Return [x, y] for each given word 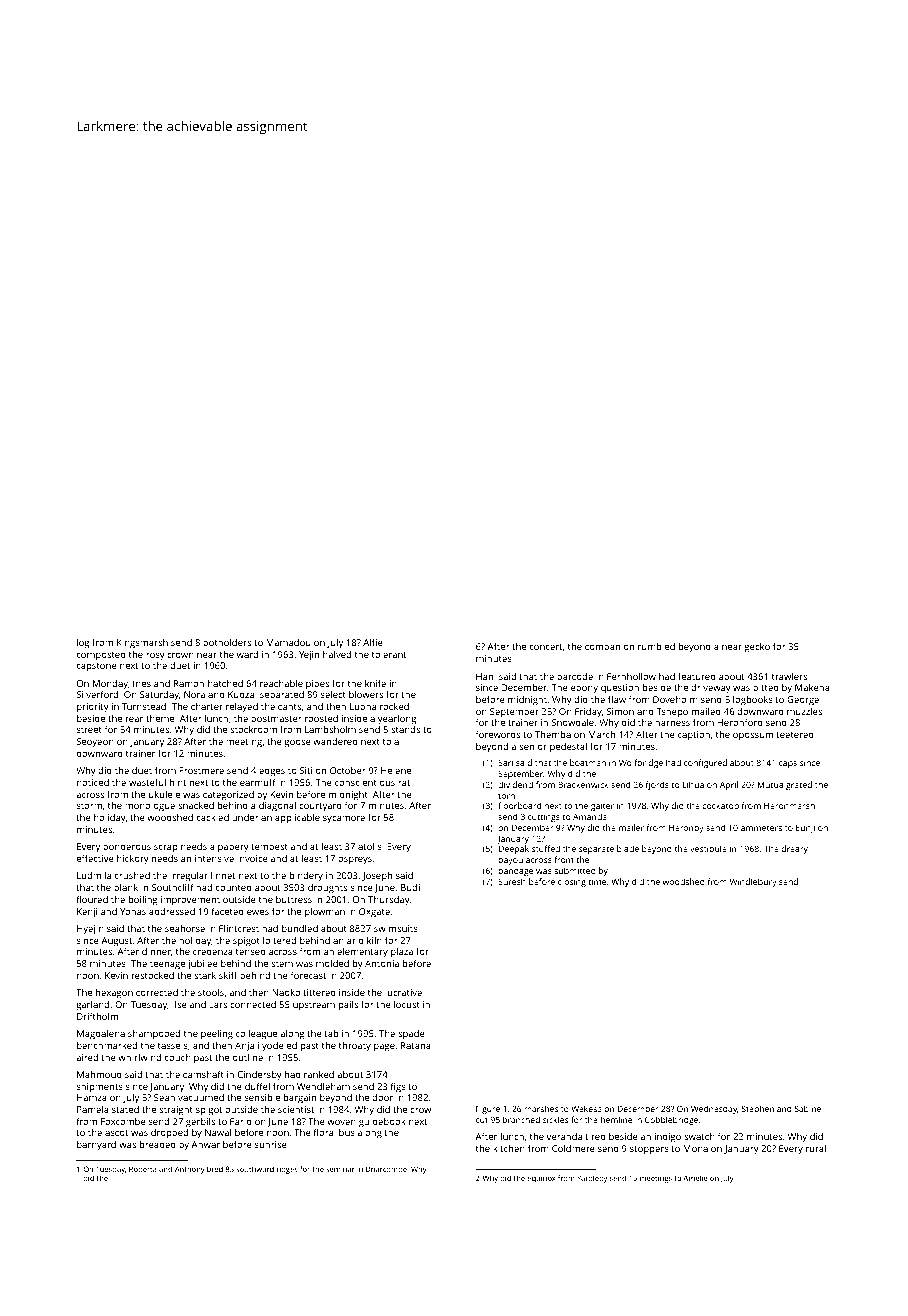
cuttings [544, 817]
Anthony [190, 1170]
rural [816, 1148]
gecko [757, 648]
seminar [340, 1170]
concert [546, 647]
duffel [257, 1086]
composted [101, 655]
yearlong [397, 720]
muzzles [804, 711]
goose [297, 744]
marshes [541, 1108]
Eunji [805, 828]
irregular [189, 877]
